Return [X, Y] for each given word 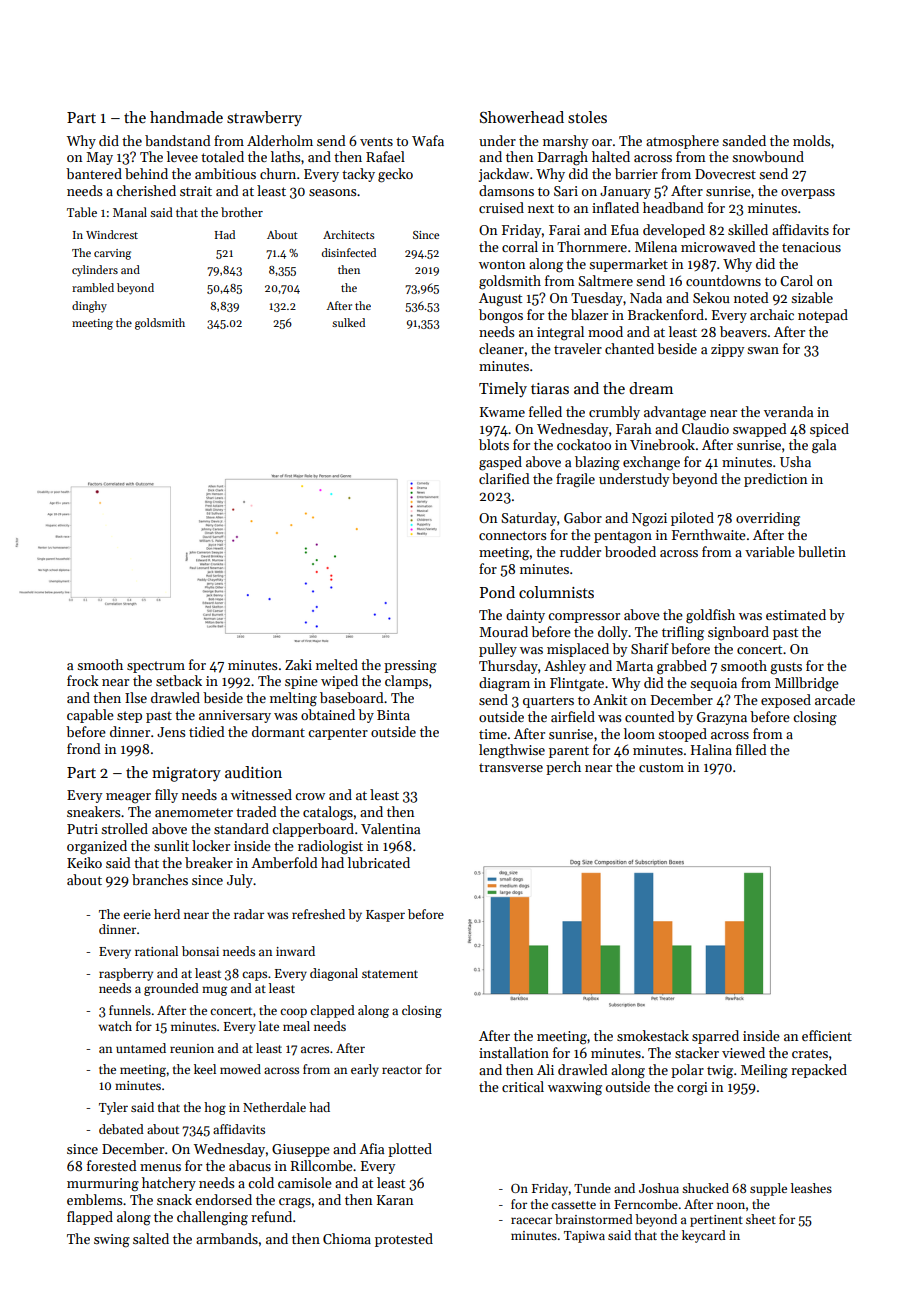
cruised [501, 207]
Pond [497, 592]
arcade [835, 699]
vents [376, 141]
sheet [761, 1219]
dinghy [89, 307]
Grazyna [722, 718]
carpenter [338, 734]
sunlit [171, 845]
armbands [227, 1238]
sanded [744, 140]
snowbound [768, 156]
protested [404, 1240]
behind [146, 173]
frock [83, 680]
